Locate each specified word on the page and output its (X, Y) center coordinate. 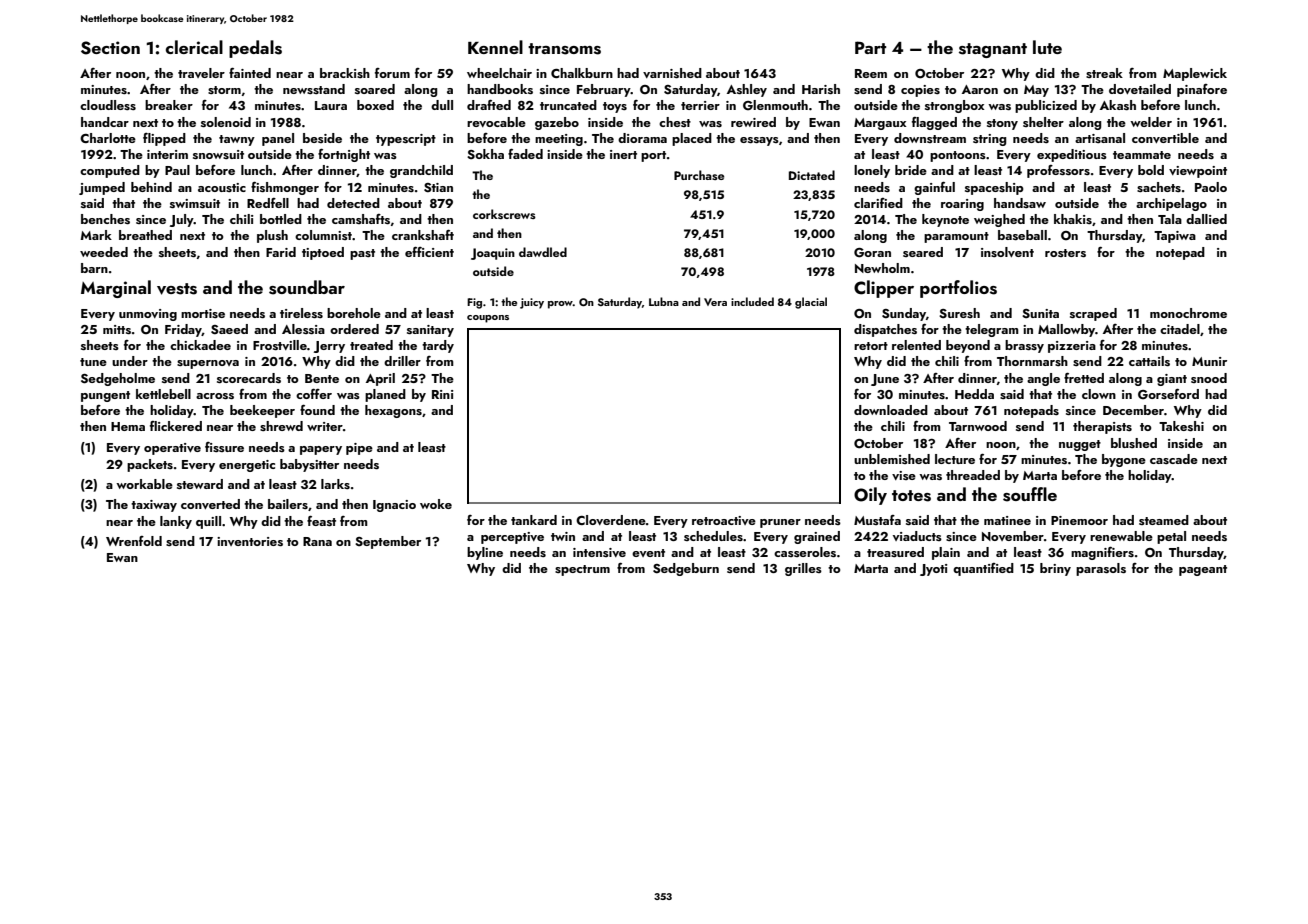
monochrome (1188, 313)
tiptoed (323, 253)
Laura (331, 105)
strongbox (955, 106)
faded (525, 153)
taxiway (154, 506)
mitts (117, 329)
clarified (878, 203)
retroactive (724, 520)
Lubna (664, 301)
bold (1151, 170)
